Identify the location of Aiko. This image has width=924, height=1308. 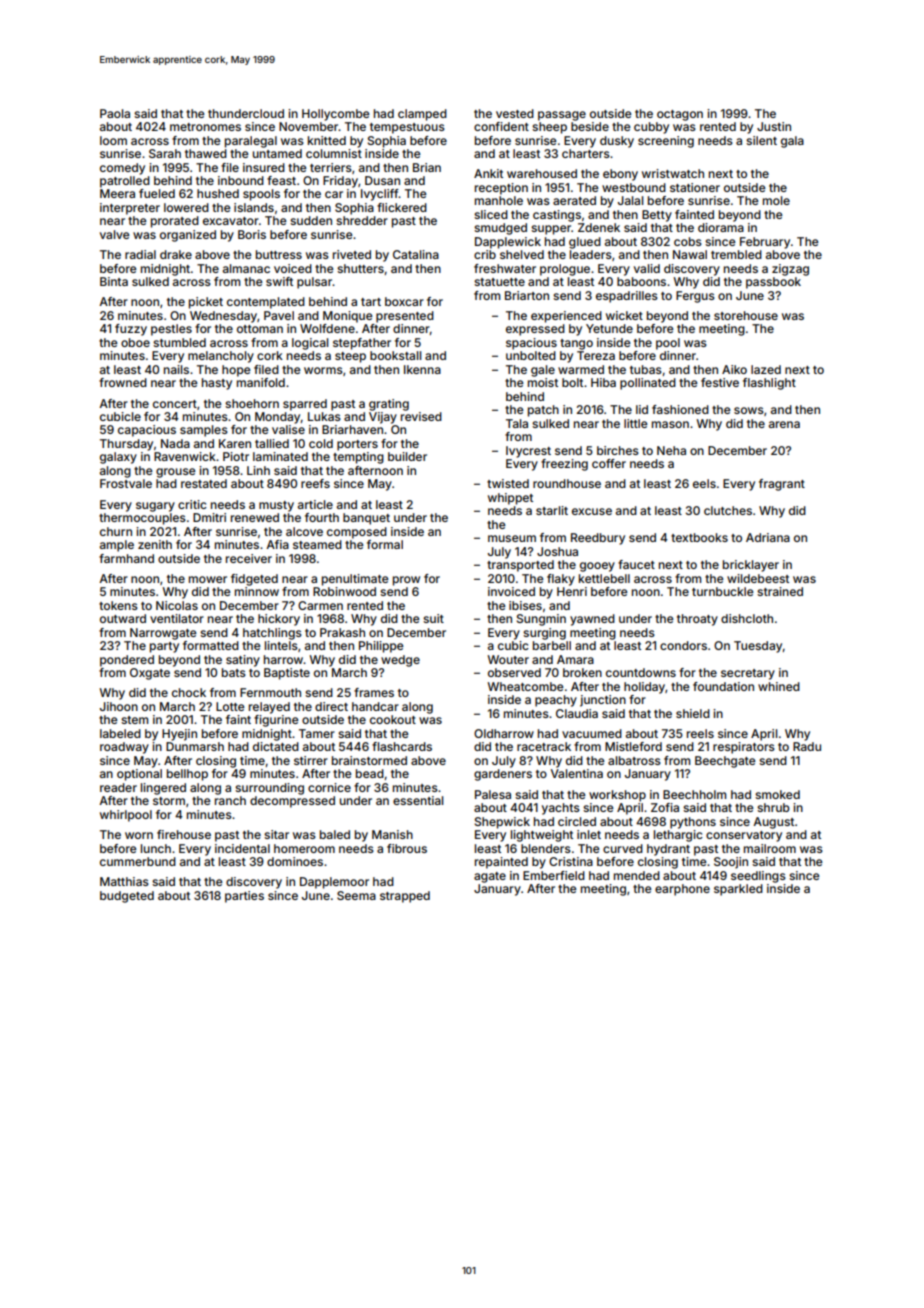
(734, 369).
